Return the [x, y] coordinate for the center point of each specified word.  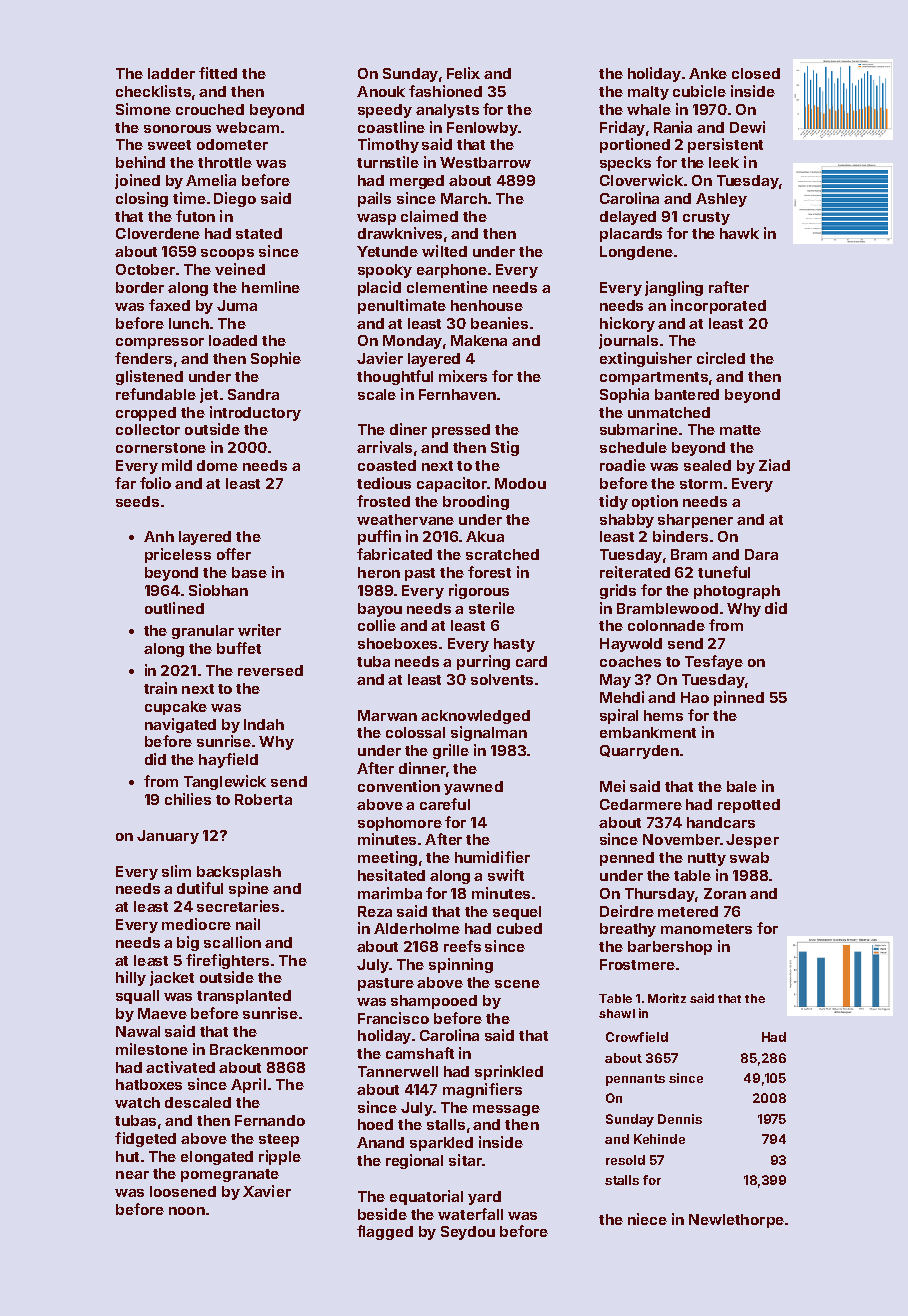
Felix [463, 73]
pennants [635, 1080]
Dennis [680, 1119]
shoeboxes [397, 643]
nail [248, 924]
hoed [375, 1124]
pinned [739, 698]
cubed [519, 928]
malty [648, 93]
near [132, 1175]
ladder [171, 73]
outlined [174, 608]
